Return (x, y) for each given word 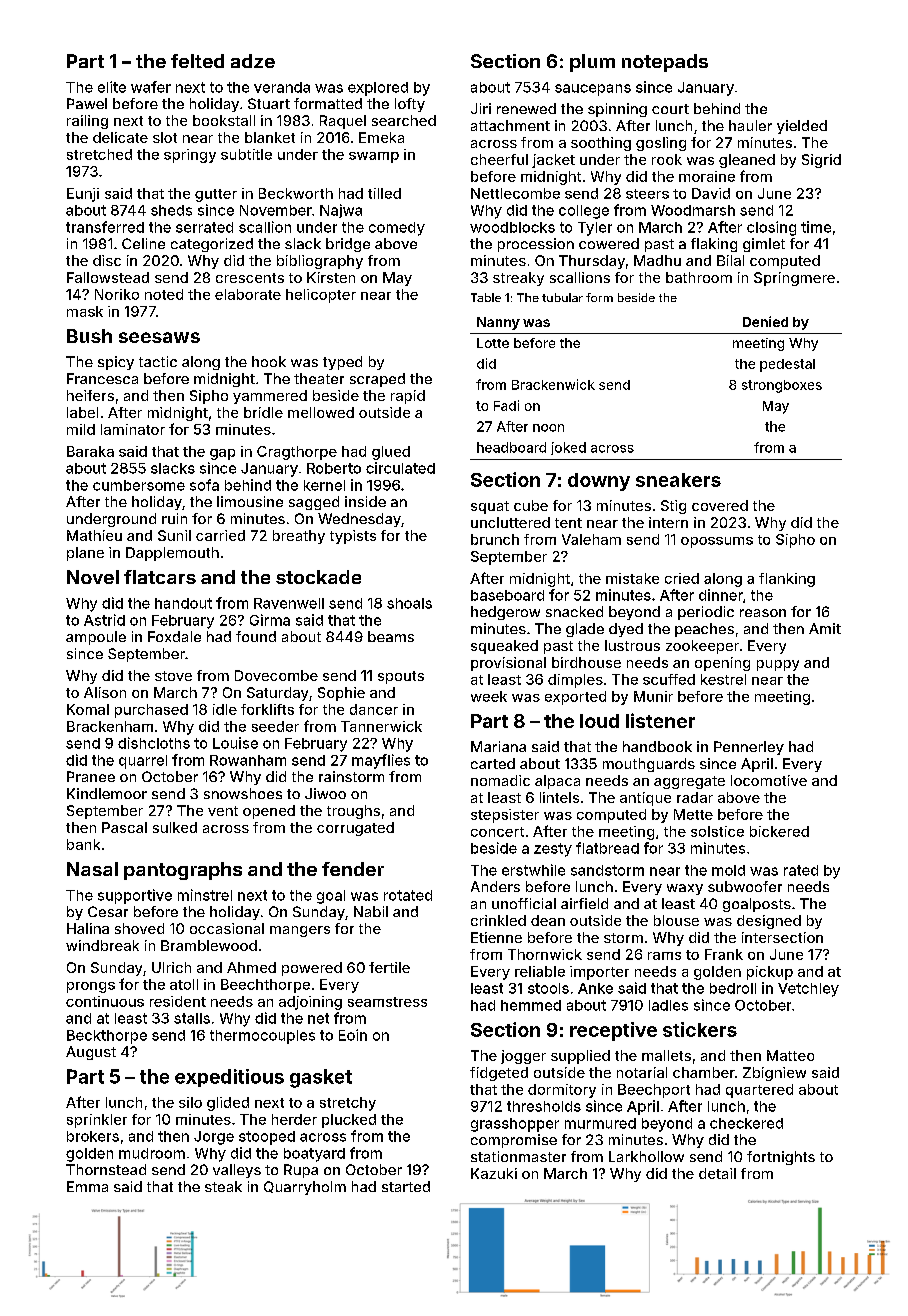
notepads (665, 63)
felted (197, 61)
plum (592, 63)
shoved (139, 928)
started (406, 1186)
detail (717, 1173)
